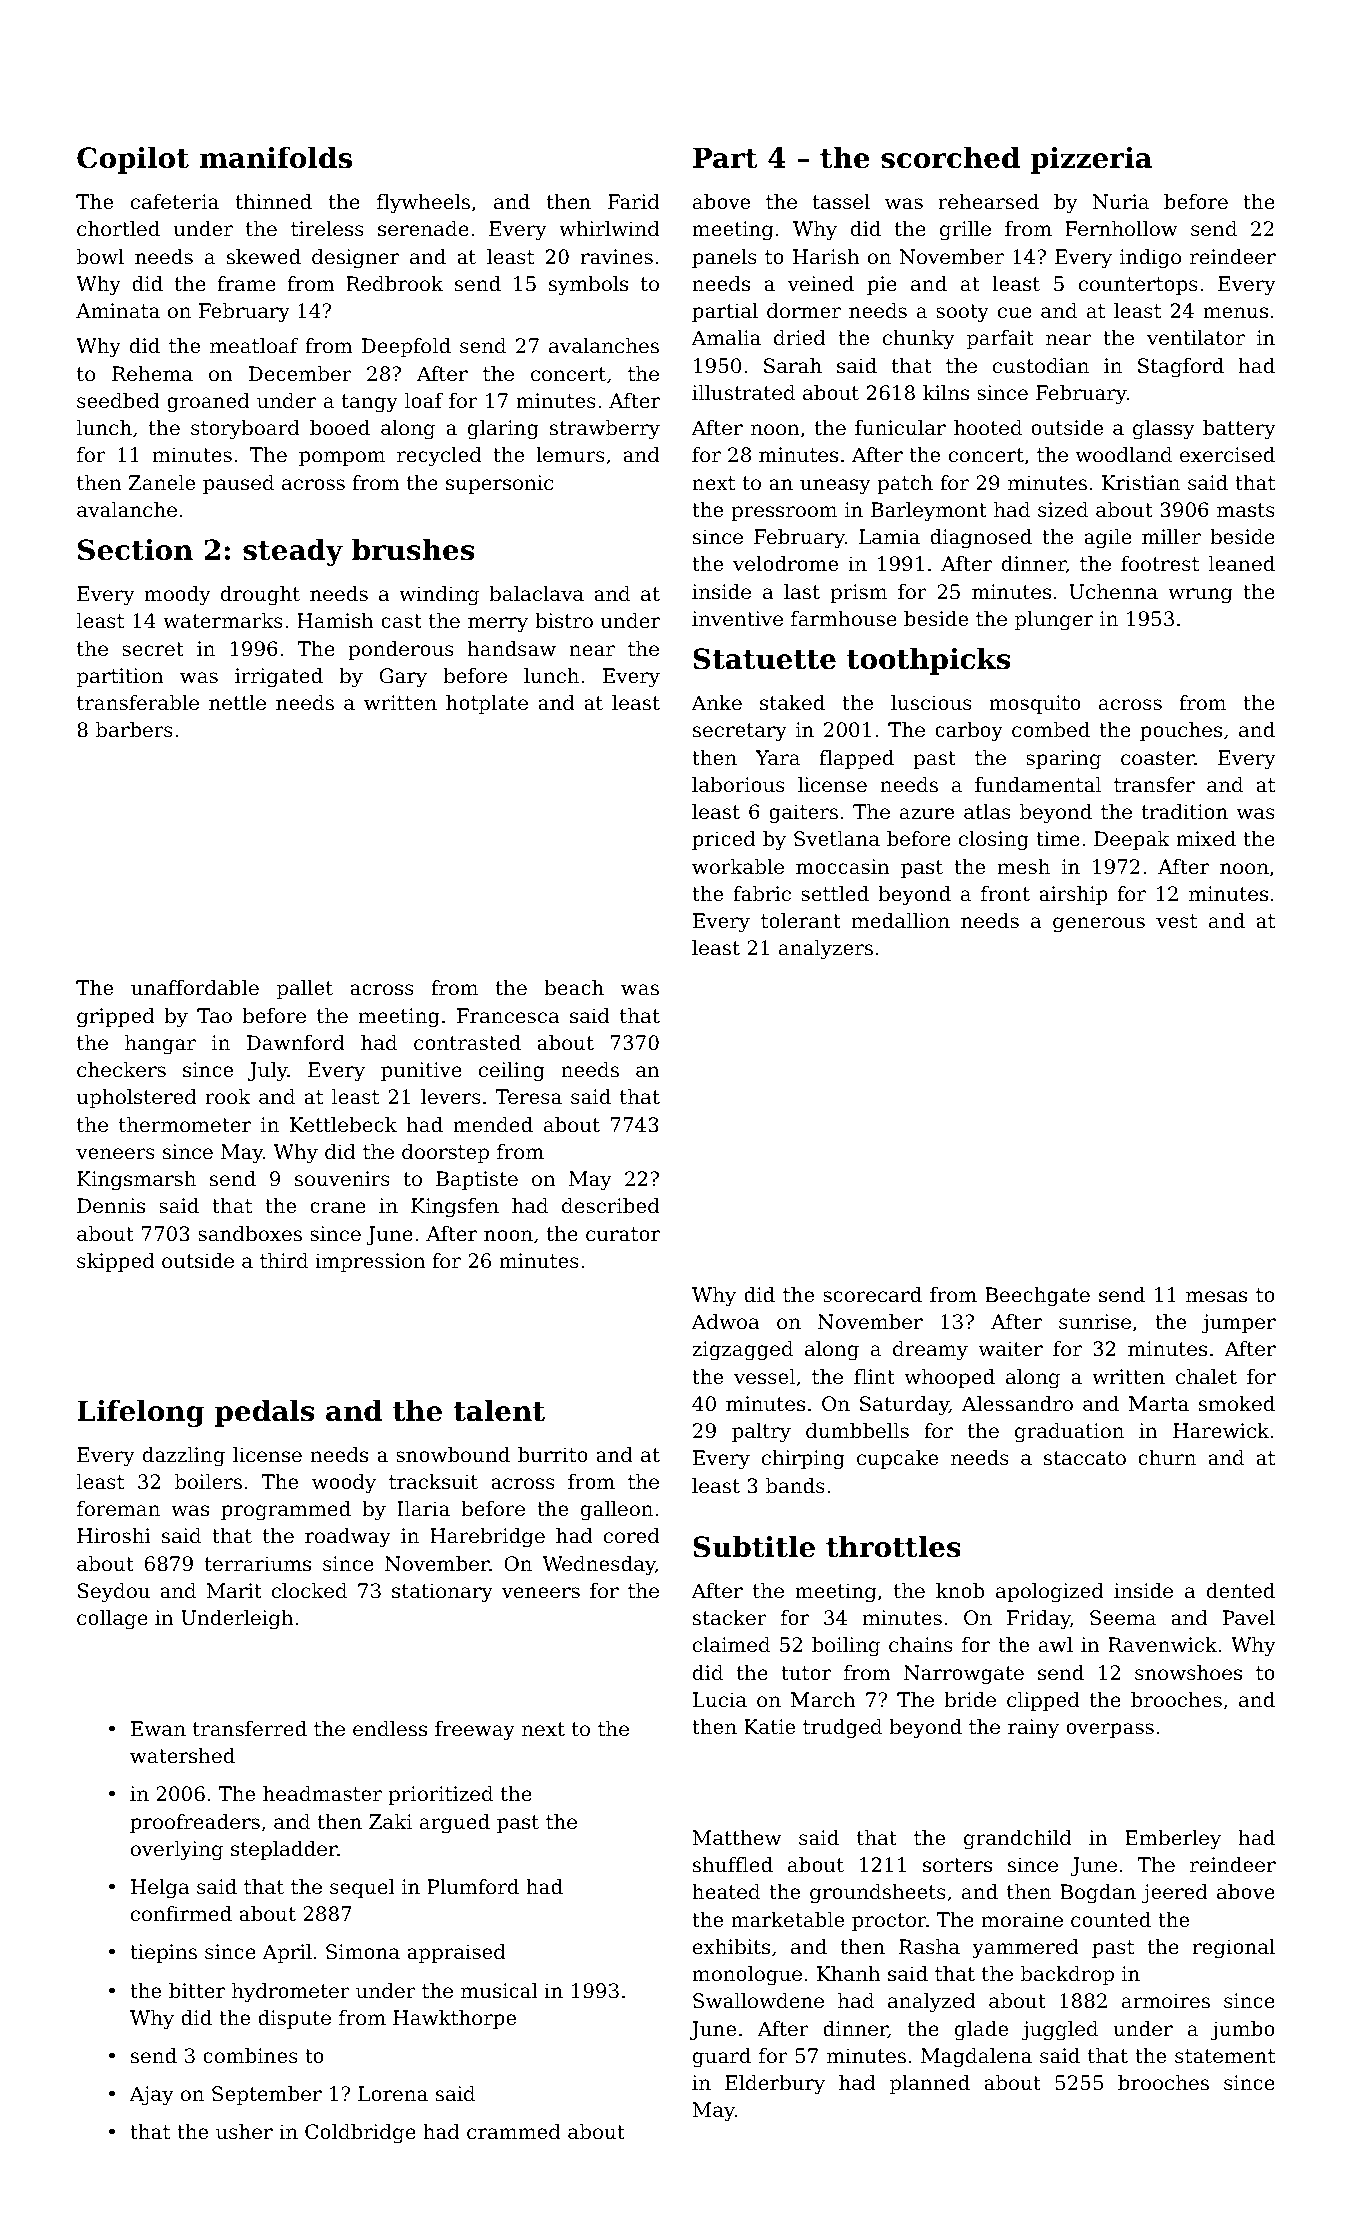 The height and width of the screenshot is (2227, 1352). I want to click on Nuria, so click(1120, 202).
